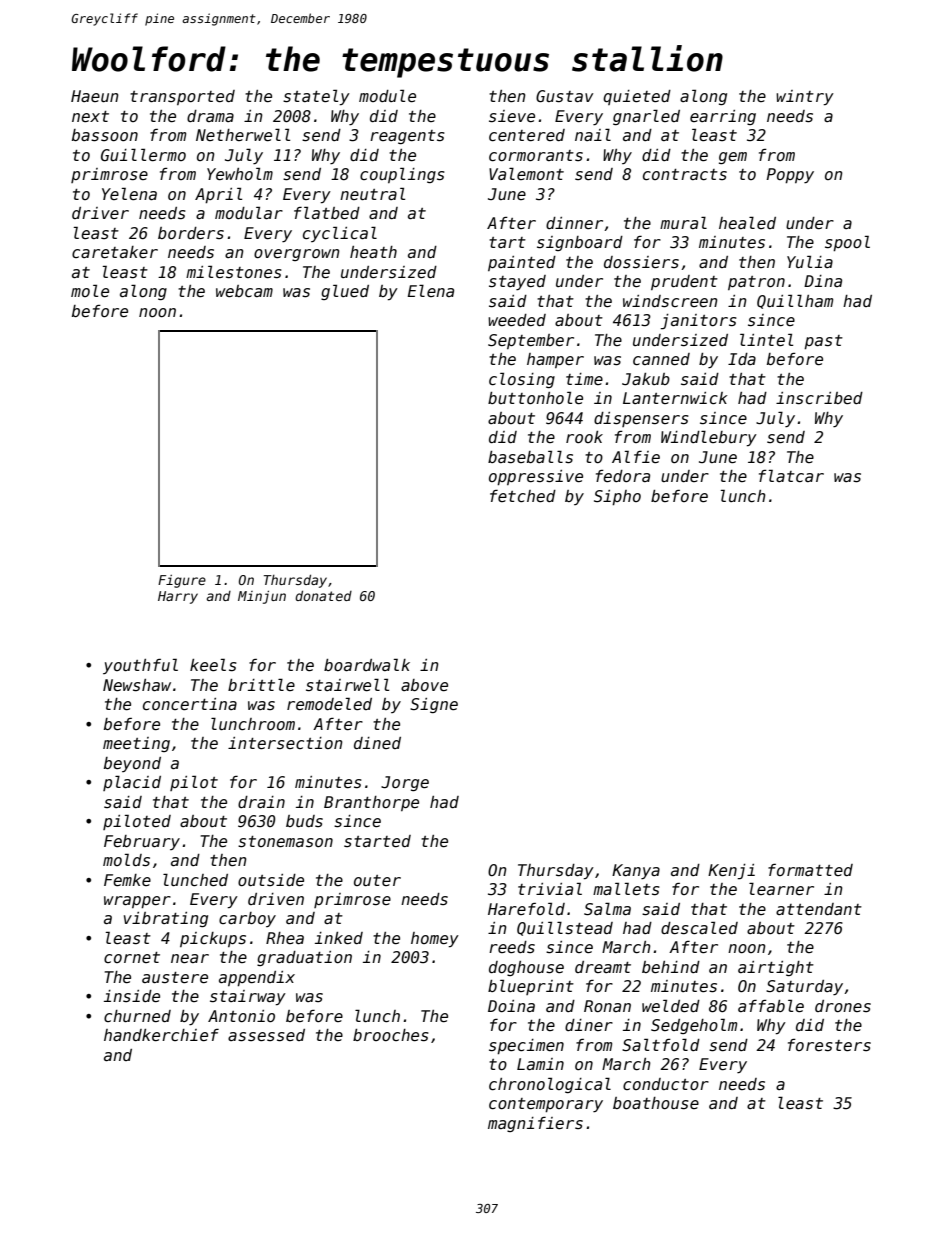  I want to click on Minjun, so click(262, 597).
